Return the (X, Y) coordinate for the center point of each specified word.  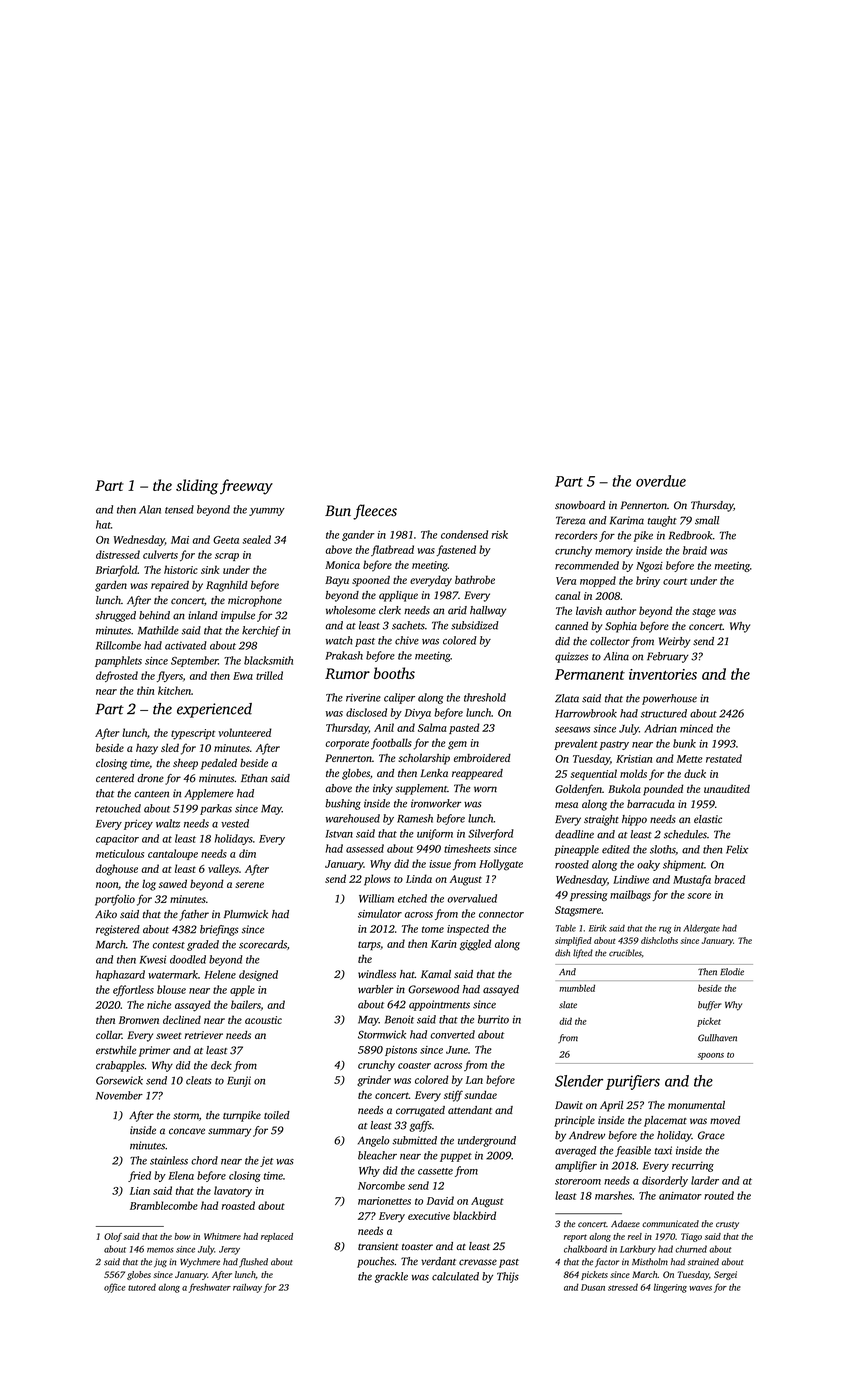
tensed (179, 509)
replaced (277, 1237)
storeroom (578, 1181)
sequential (594, 774)
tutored (142, 1287)
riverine (363, 698)
